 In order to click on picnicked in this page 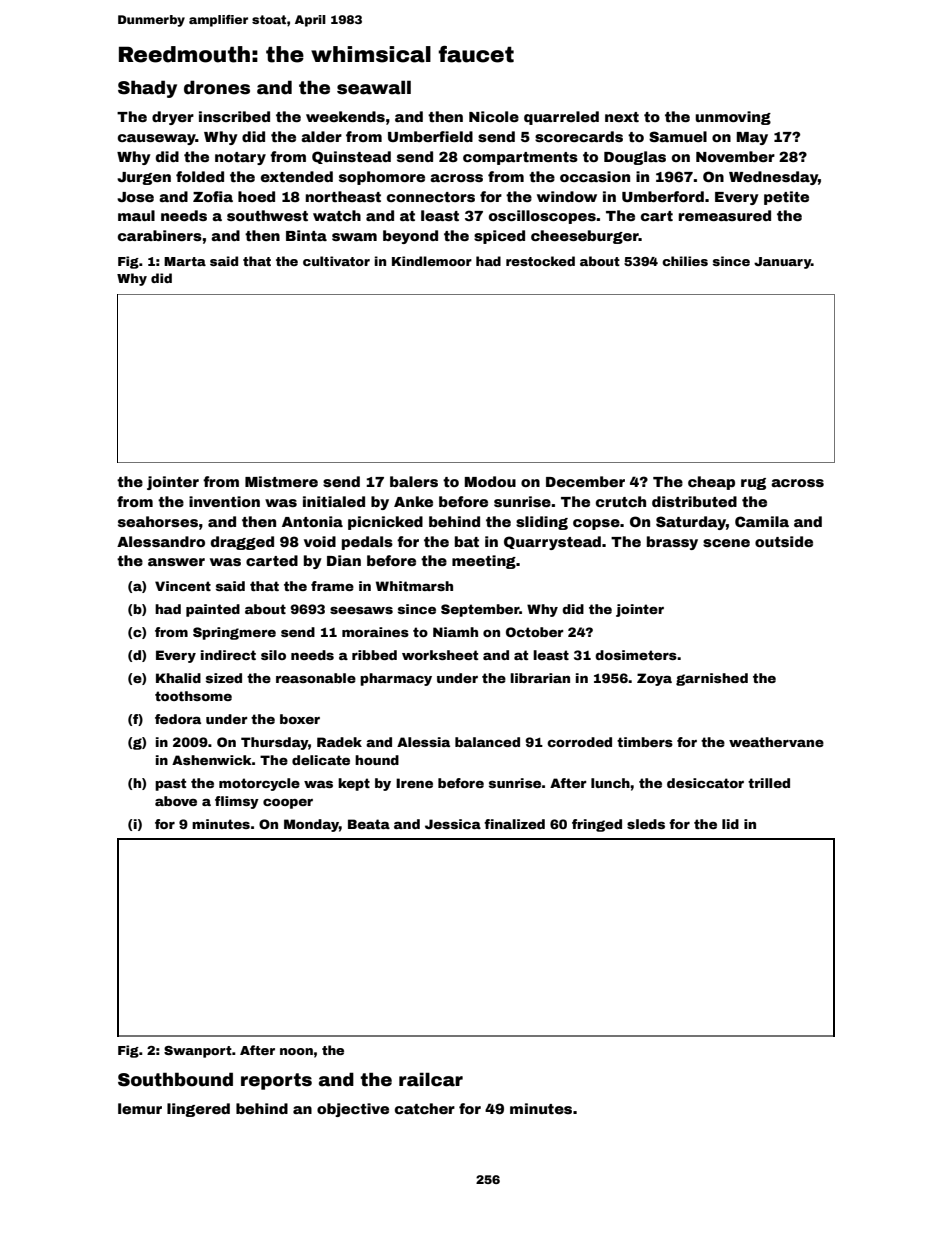, I will do `click(385, 523)`.
